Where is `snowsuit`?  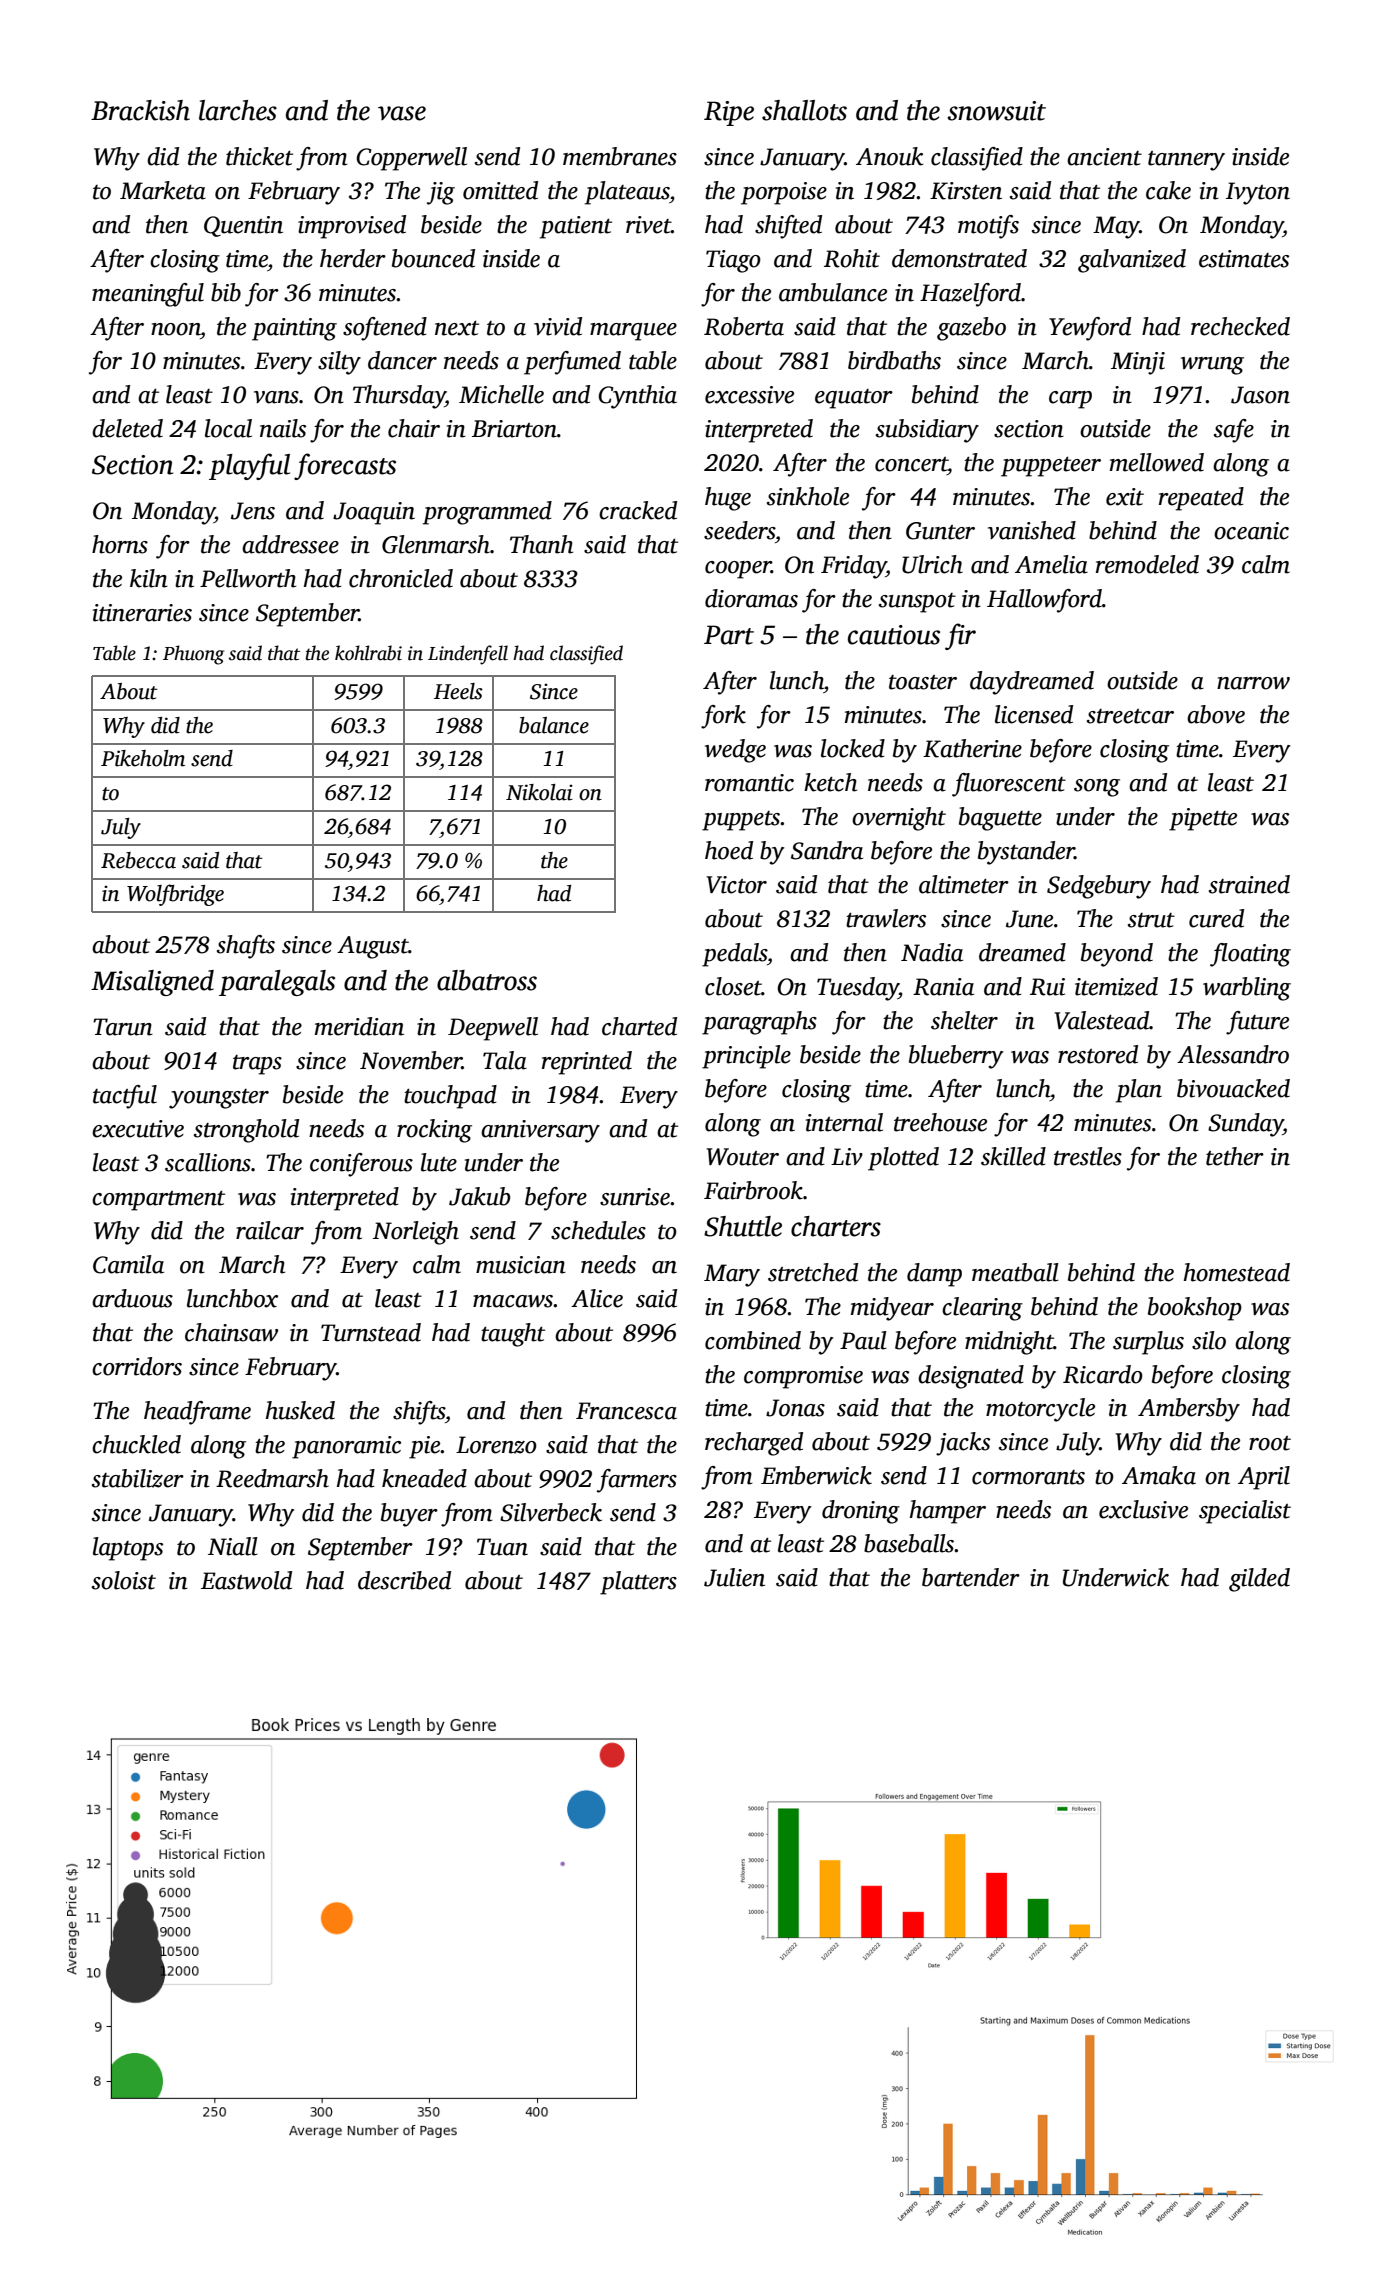 snowsuit is located at coordinates (996, 111).
